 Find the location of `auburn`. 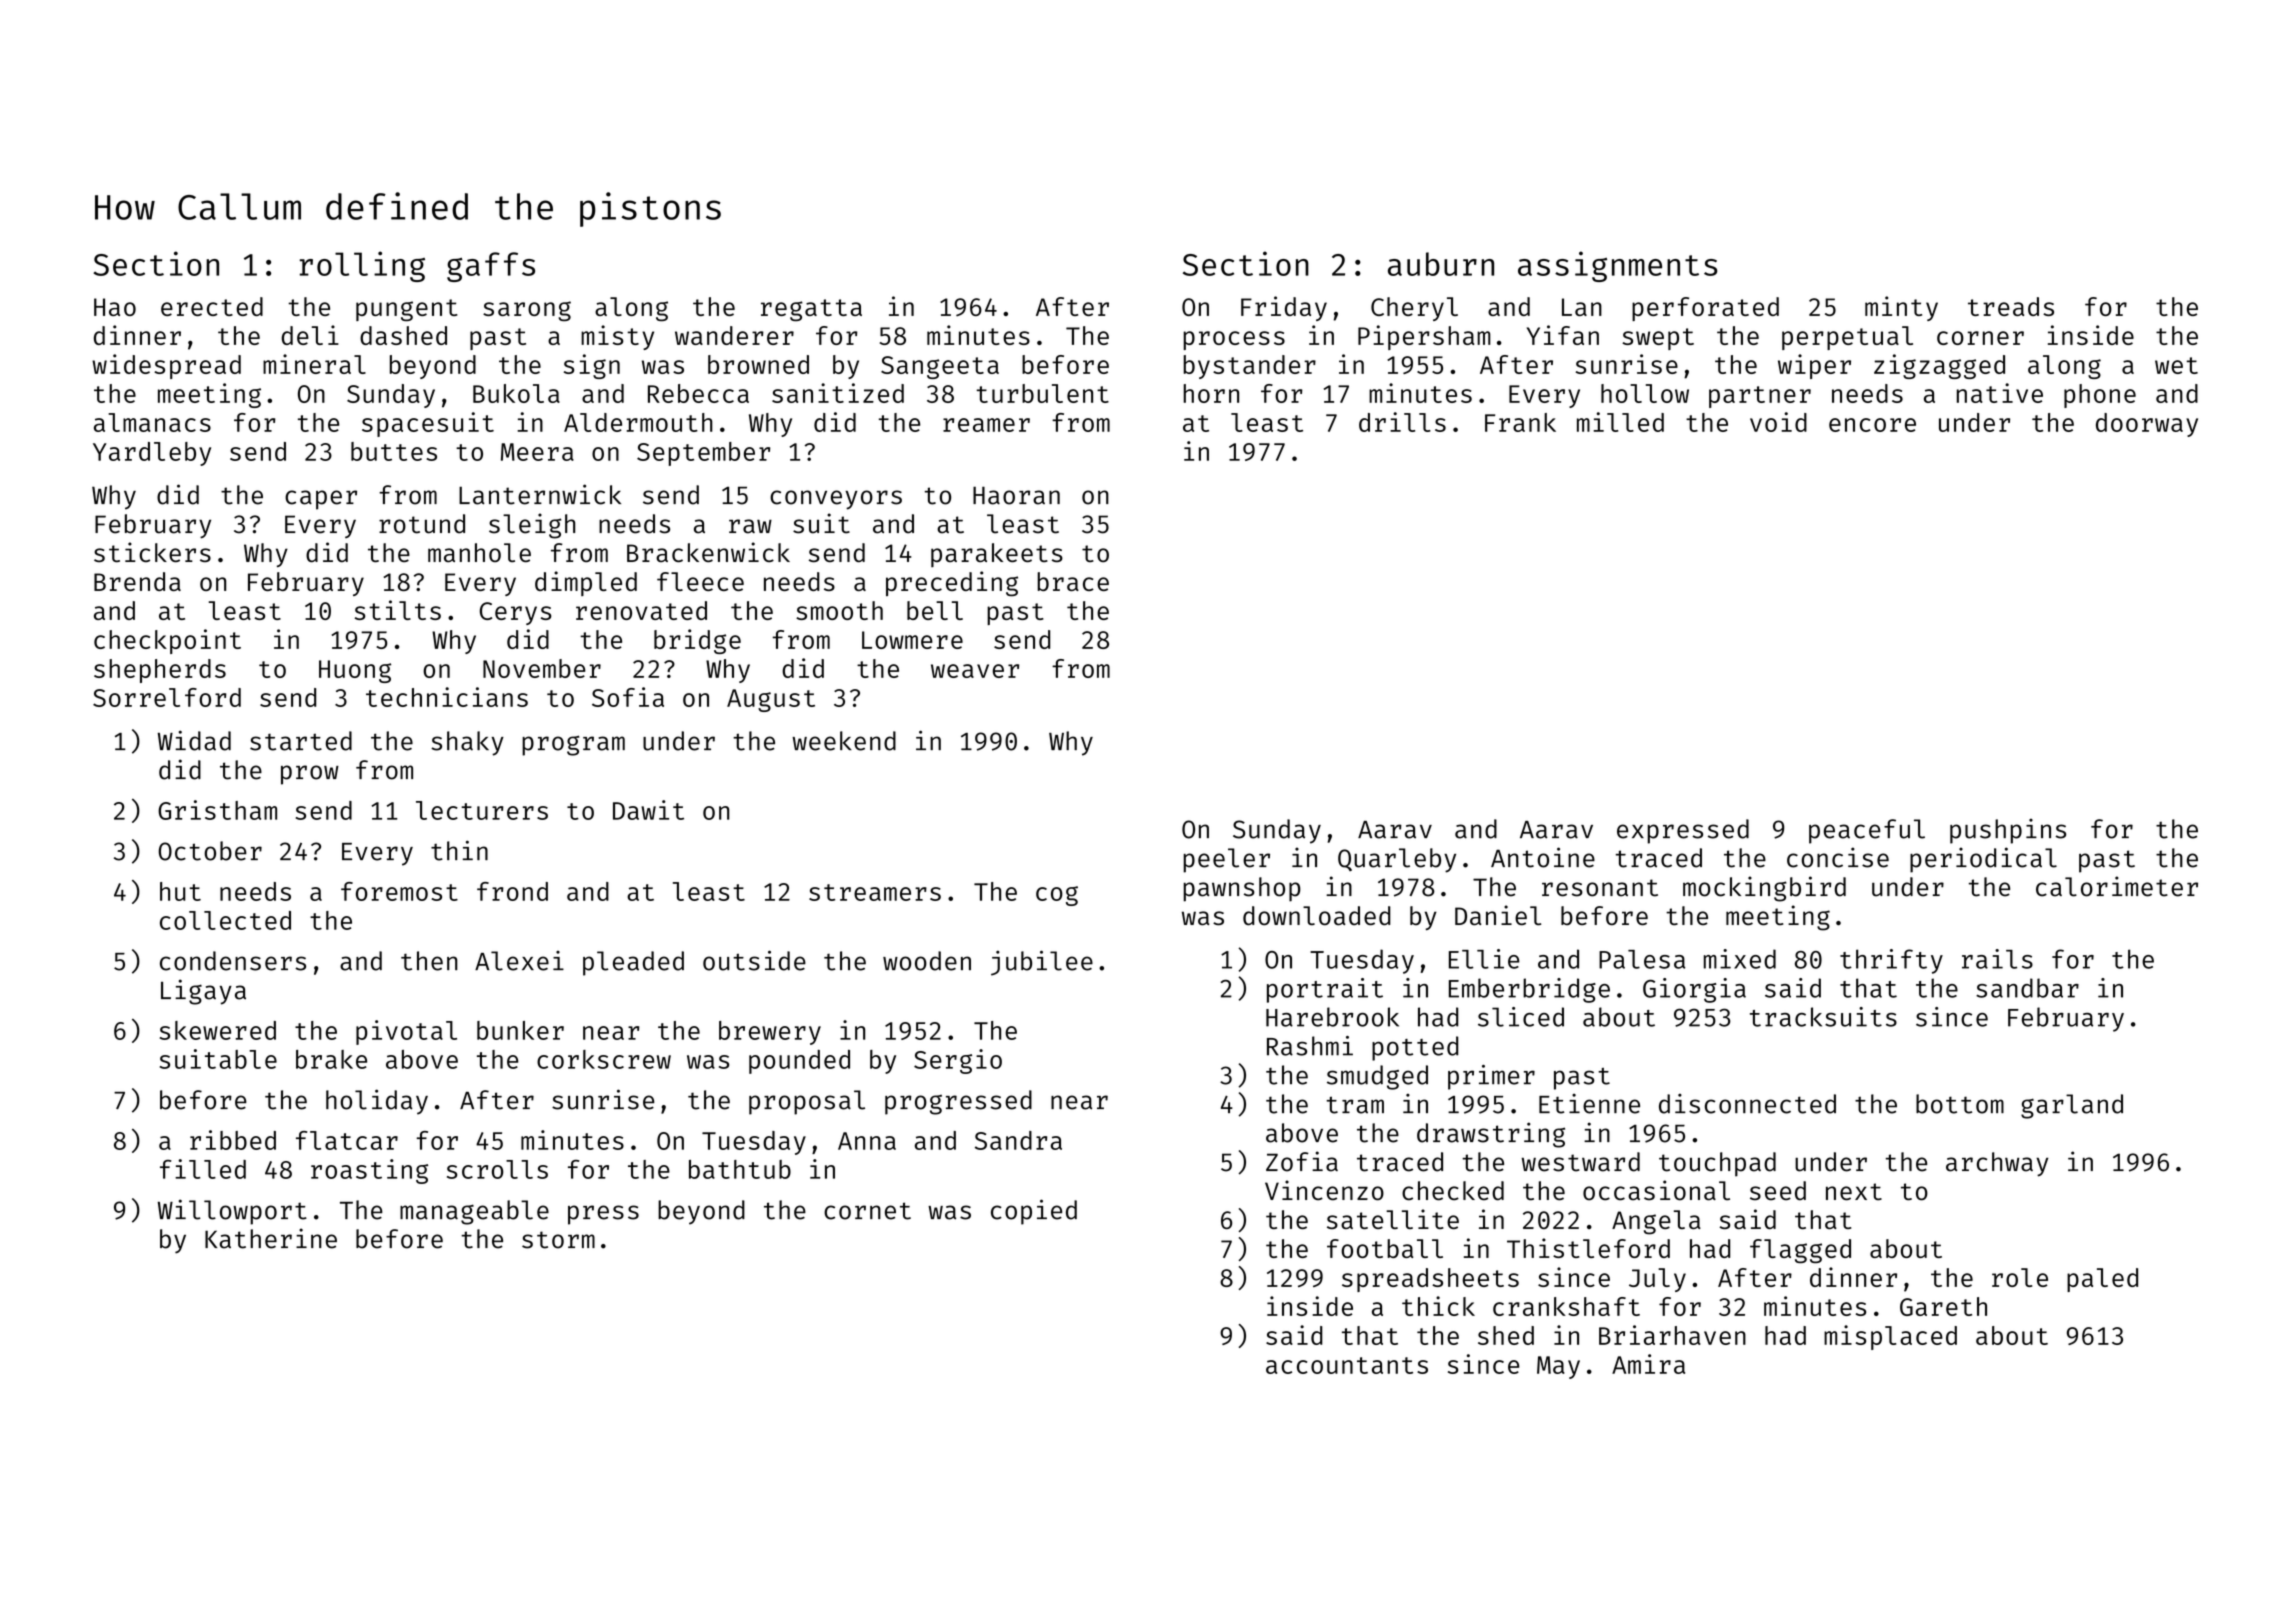

auburn is located at coordinates (1441, 264).
